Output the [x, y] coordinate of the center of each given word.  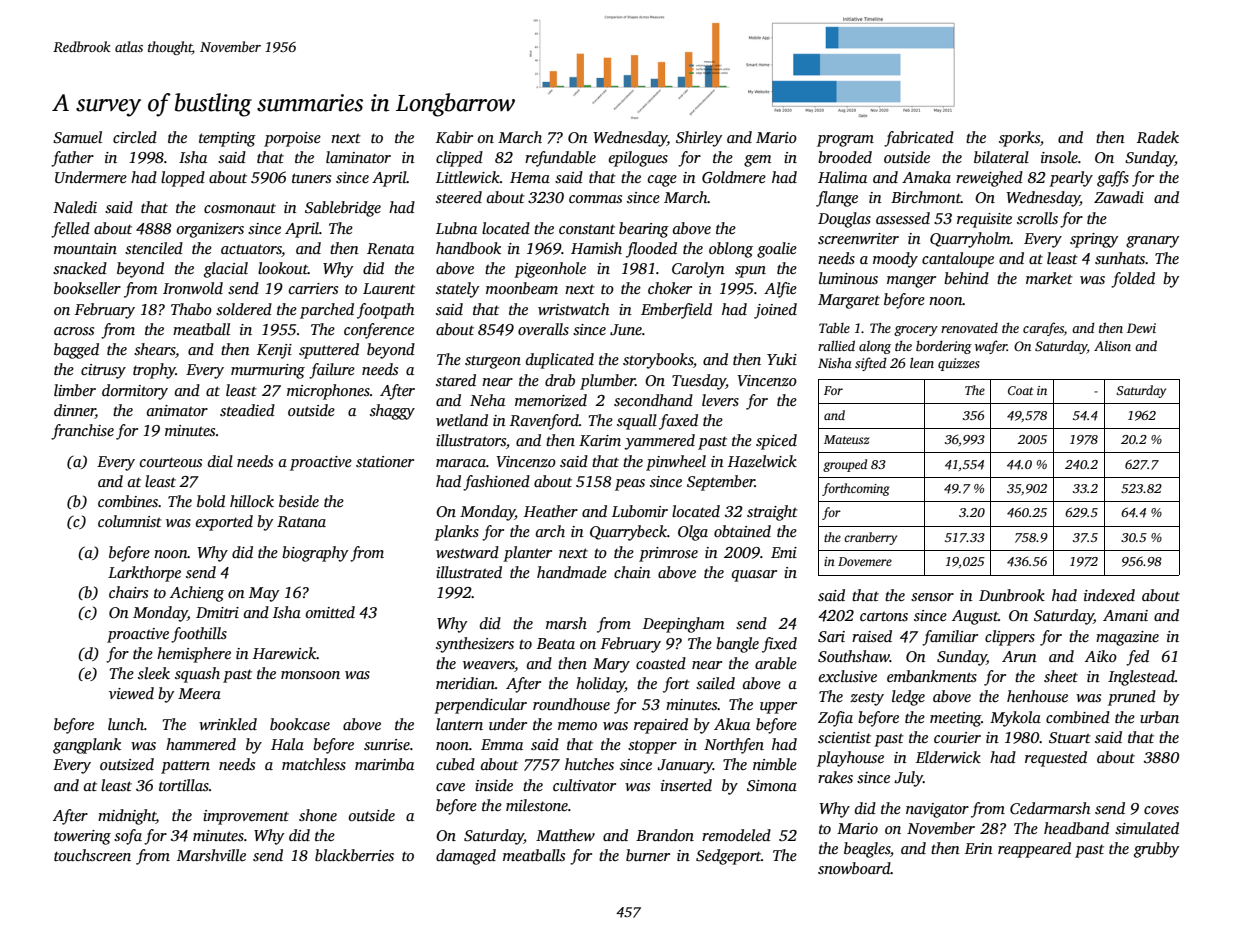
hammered [201, 744]
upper [778, 708]
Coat [1021, 390]
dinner [74, 411]
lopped [183, 179]
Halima [842, 177]
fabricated [919, 139]
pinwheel [676, 463]
